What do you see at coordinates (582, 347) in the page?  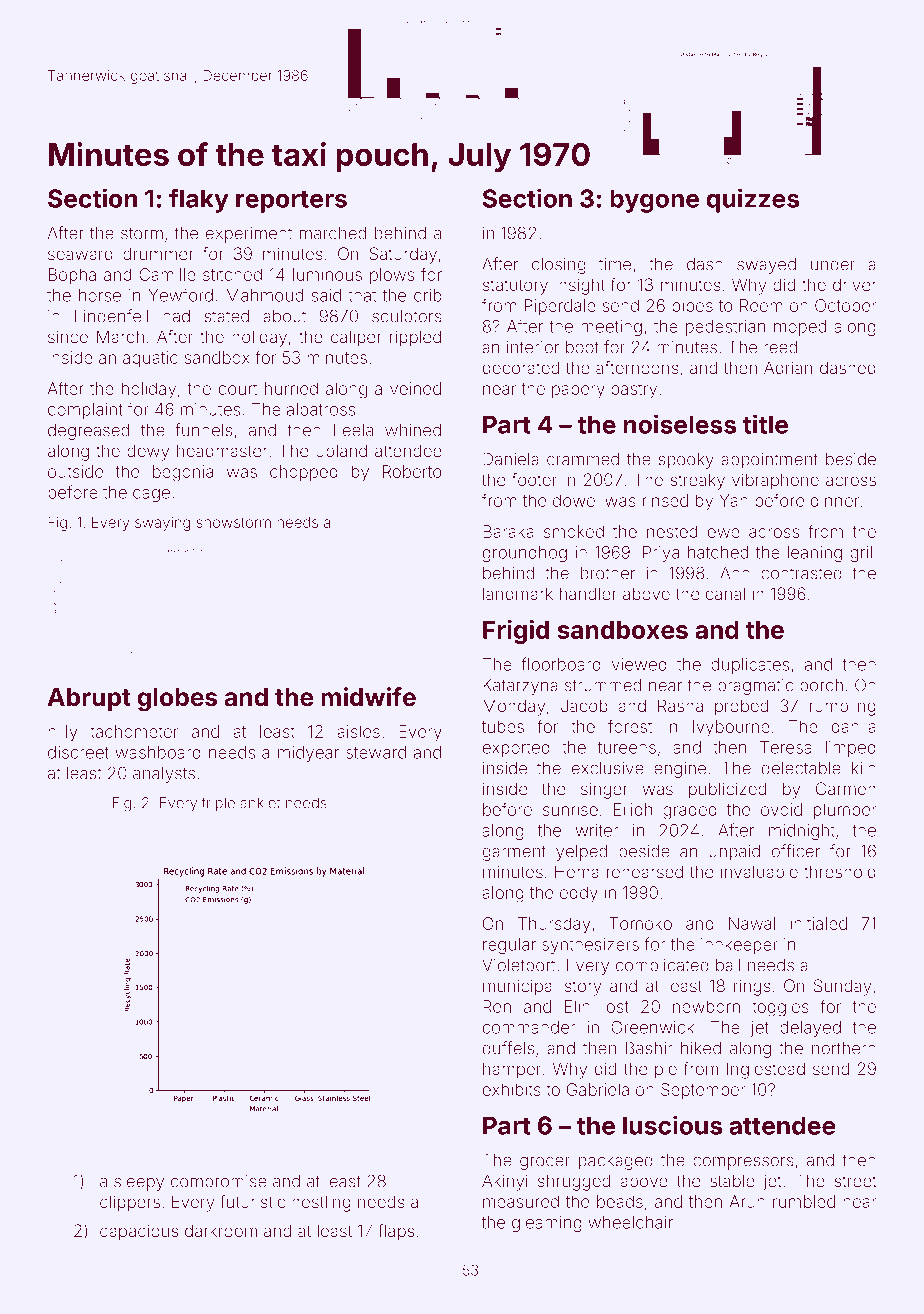 I see `boot` at bounding box center [582, 347].
